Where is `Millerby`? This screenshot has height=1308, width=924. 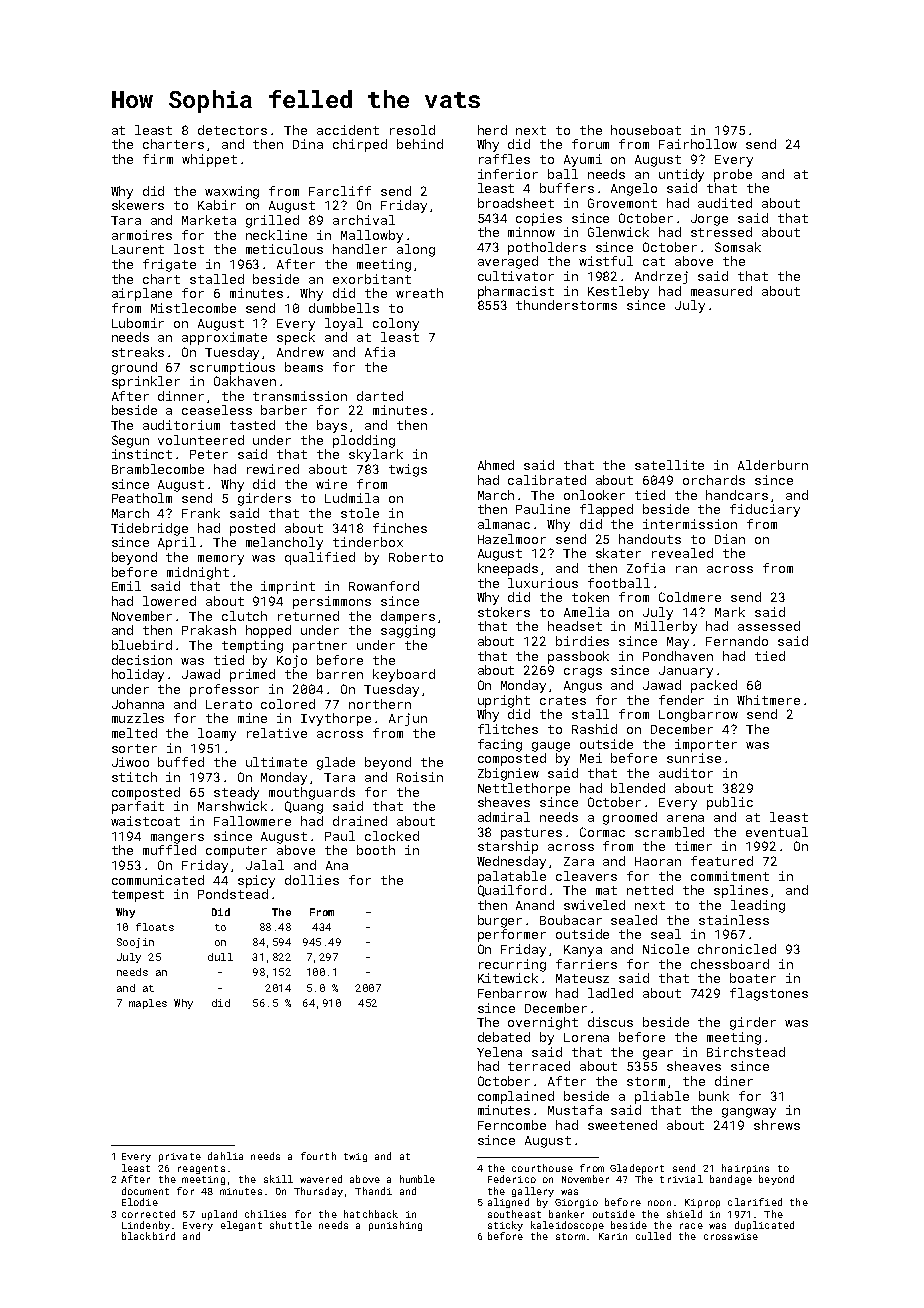
Millerby is located at coordinates (666, 627).
